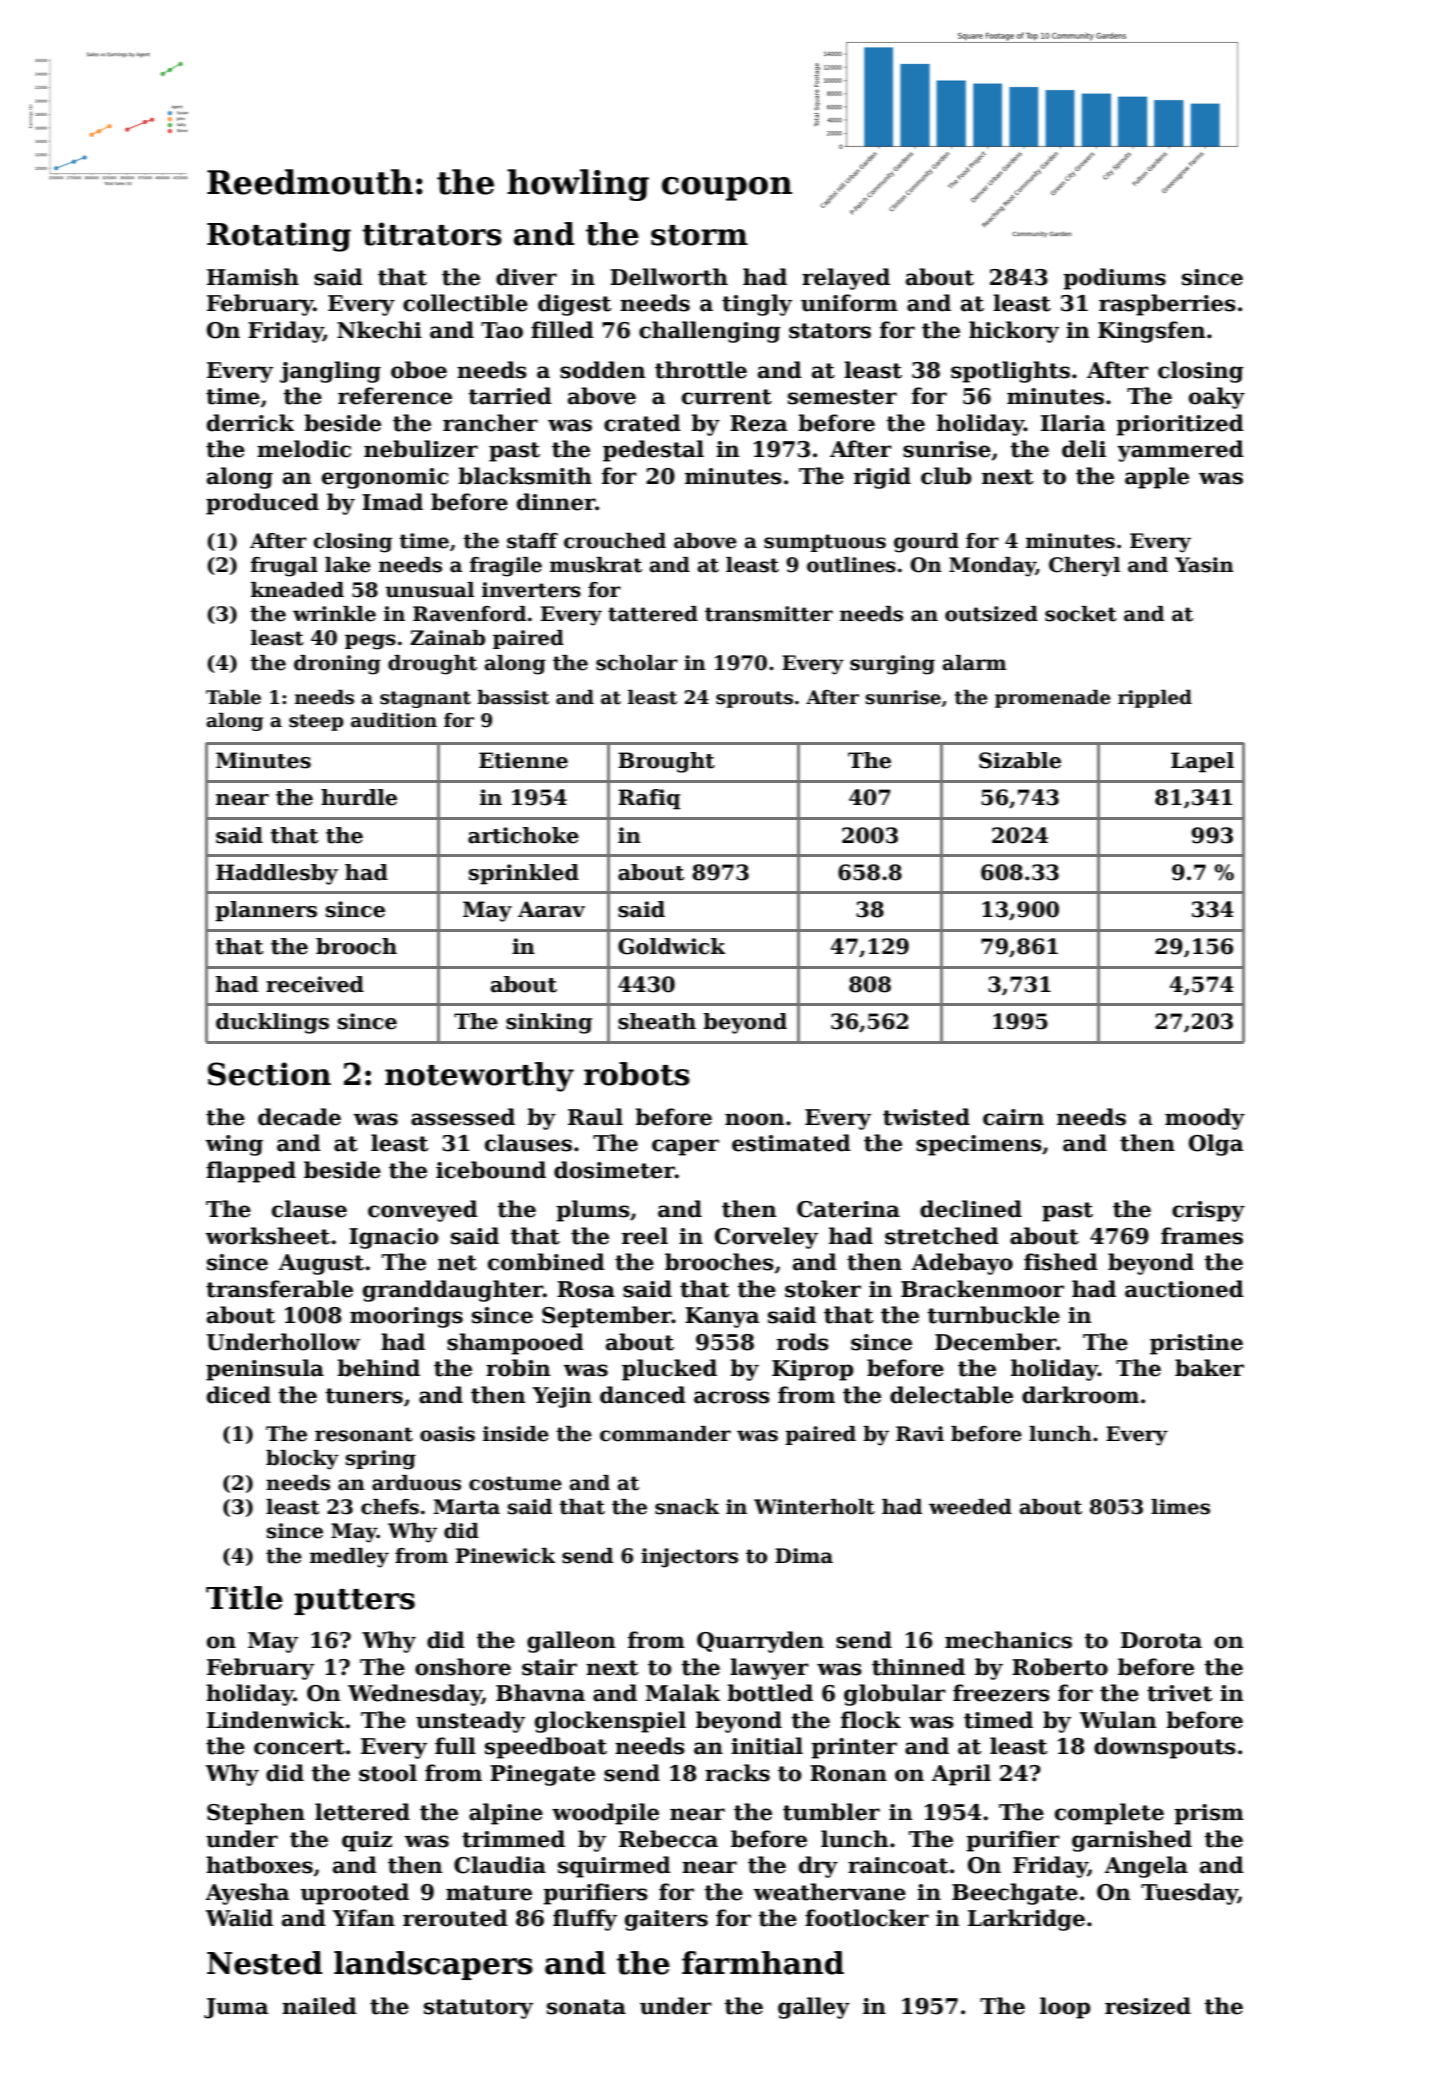 The image size is (1450, 2100). Describe the element at coordinates (846, 279) in the screenshot. I see `relayed` at that location.
